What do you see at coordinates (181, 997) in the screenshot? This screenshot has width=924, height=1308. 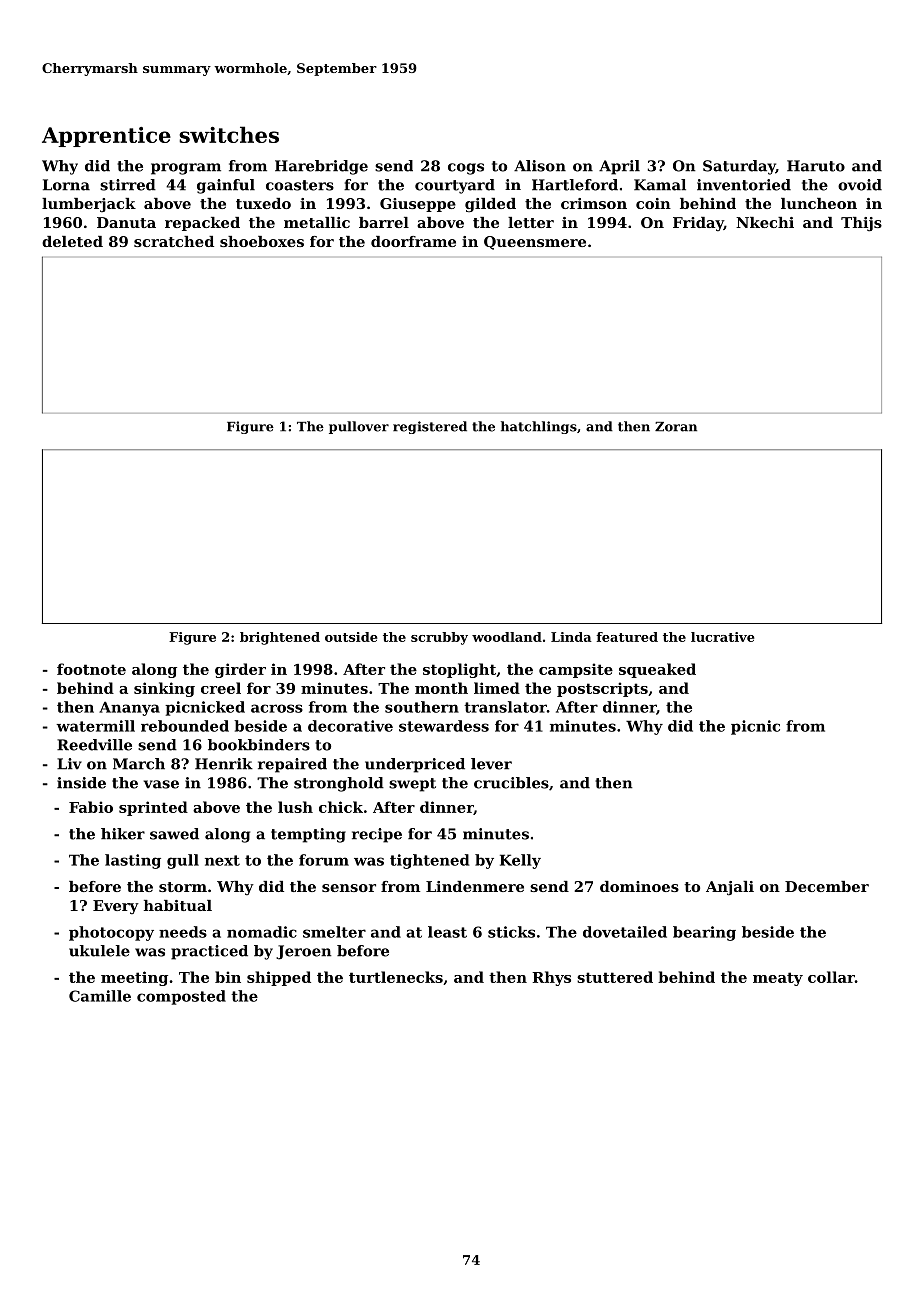 I see `composted` at bounding box center [181, 997].
